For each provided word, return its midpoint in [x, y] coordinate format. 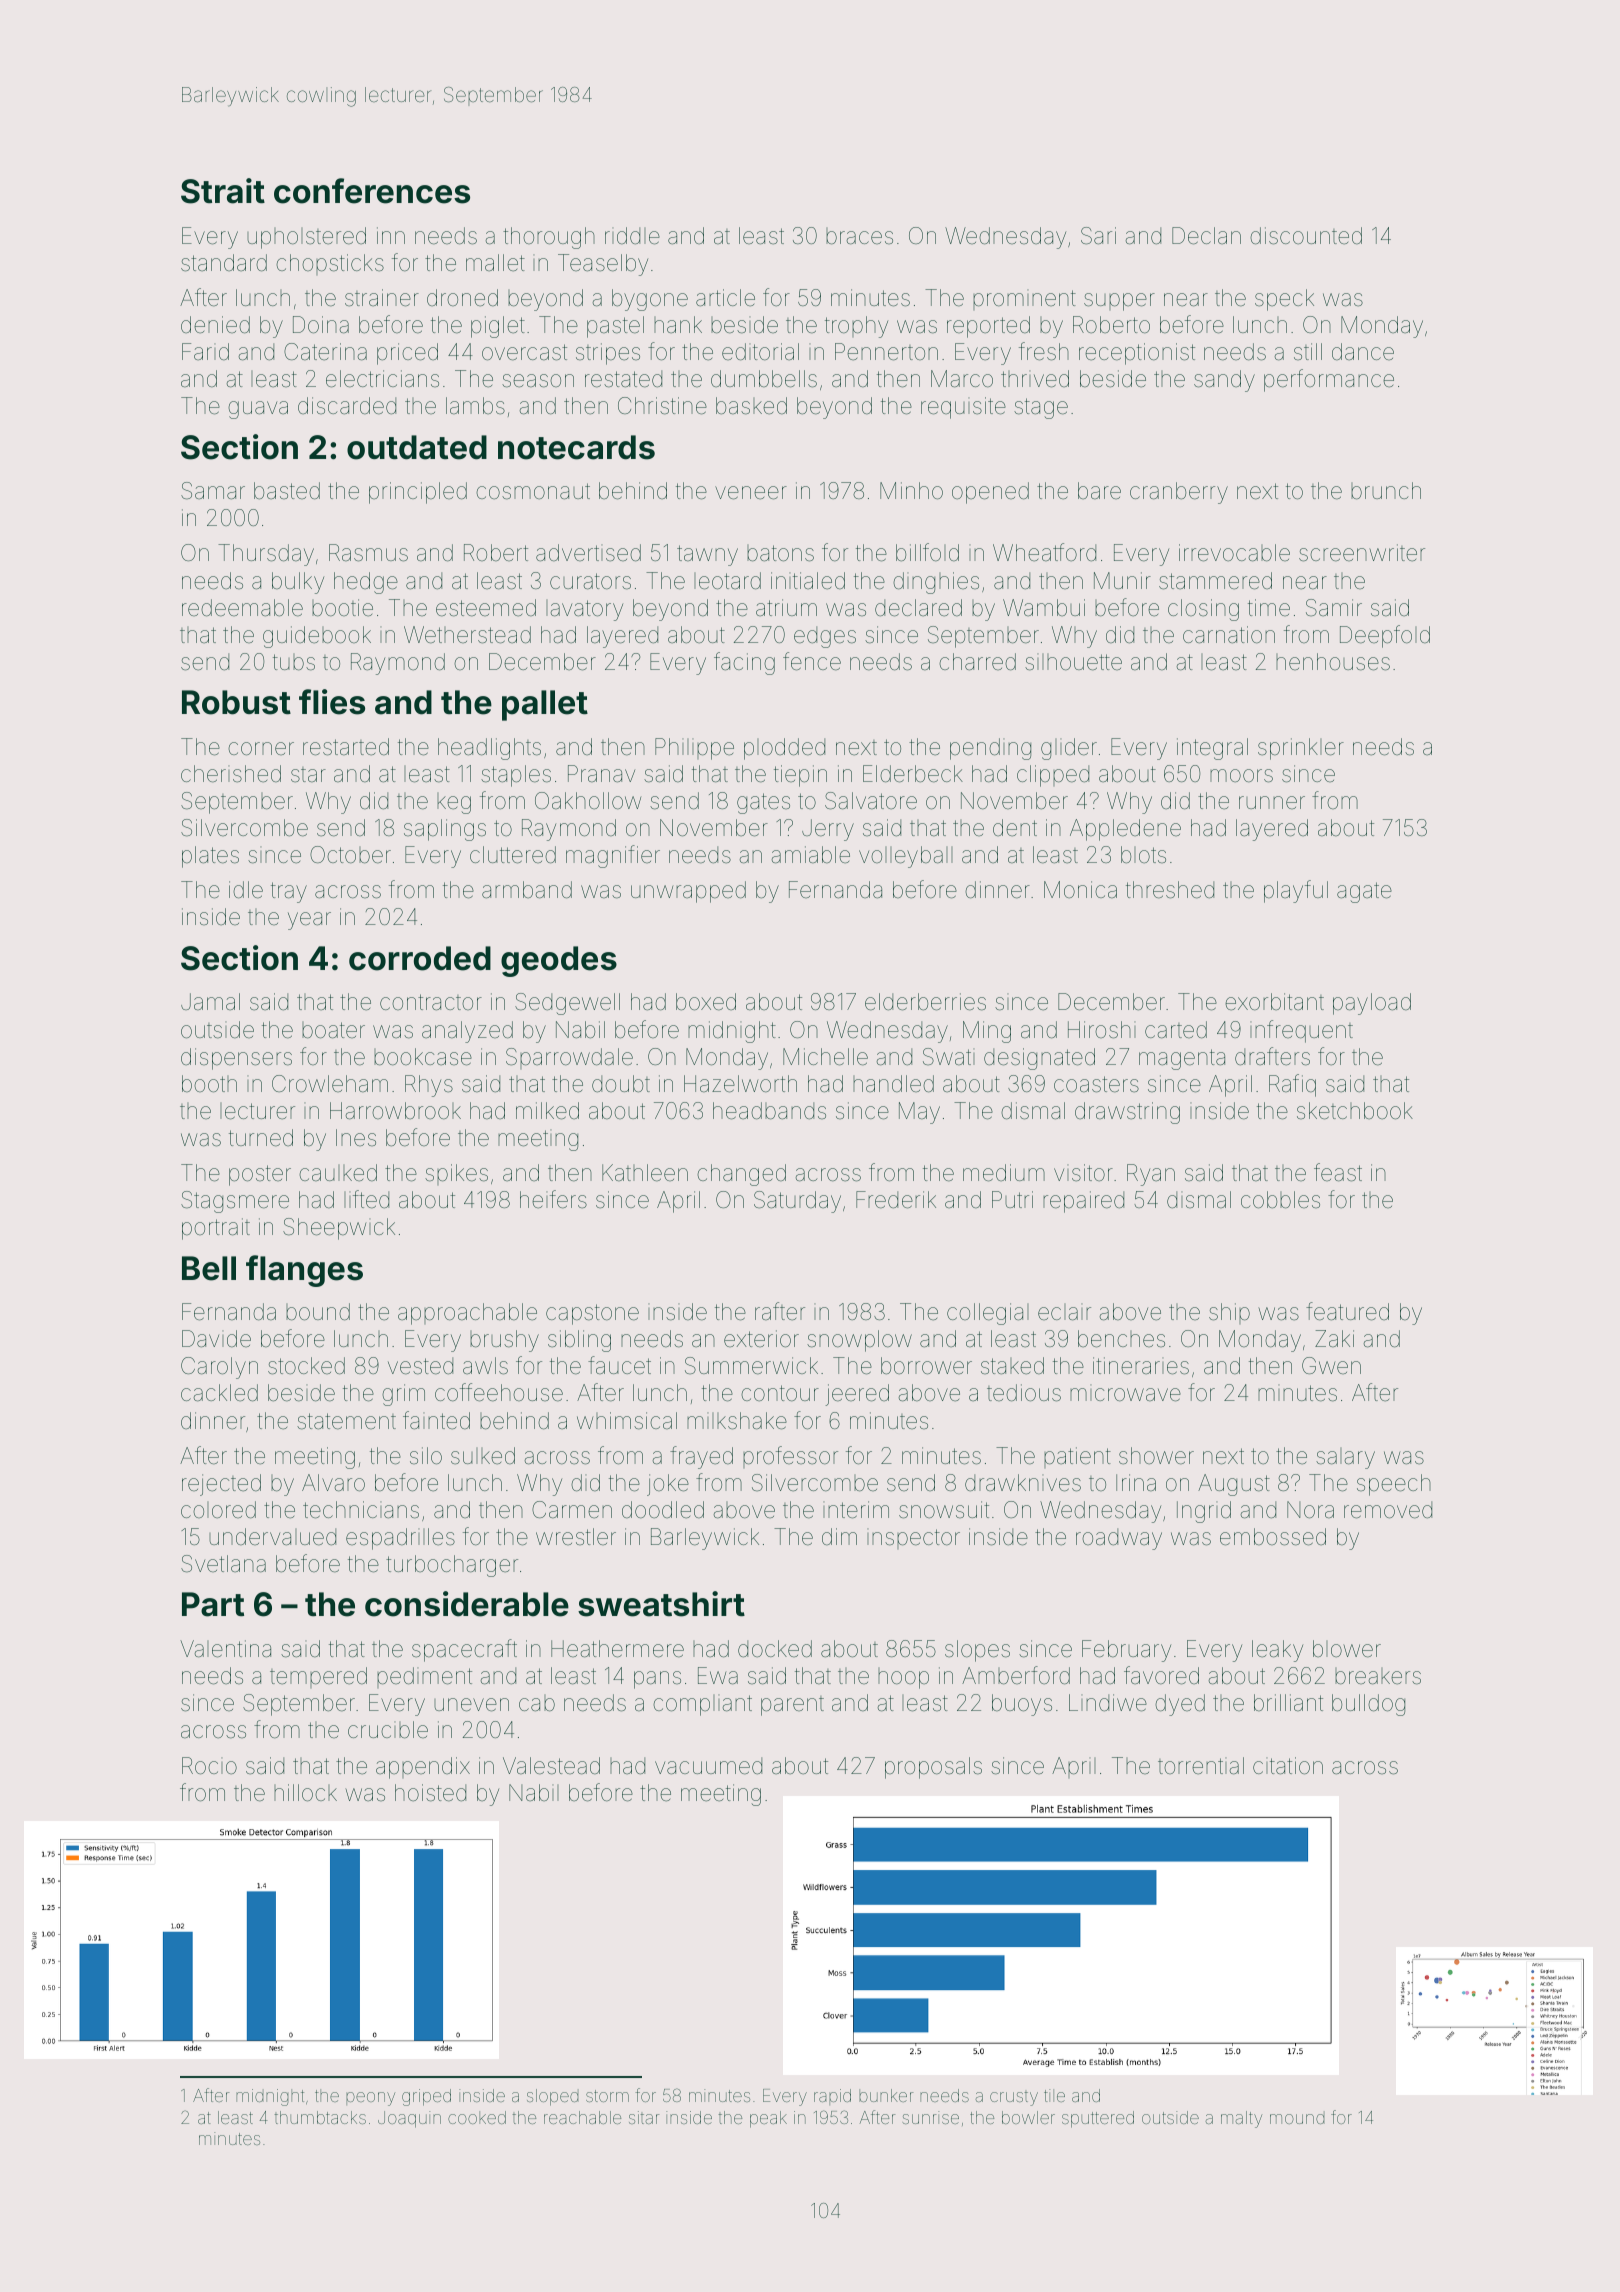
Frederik [896, 1200]
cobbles [1280, 1200]
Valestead [551, 1766]
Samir [1334, 607]
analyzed [467, 1032]
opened [990, 493]
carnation [1229, 635]
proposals [933, 1768]
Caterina [325, 352]
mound [1297, 2119]
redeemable [242, 608]
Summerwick [751, 1366]
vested [420, 1366]
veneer [751, 493]
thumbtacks [320, 2117]
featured [1347, 1311]
